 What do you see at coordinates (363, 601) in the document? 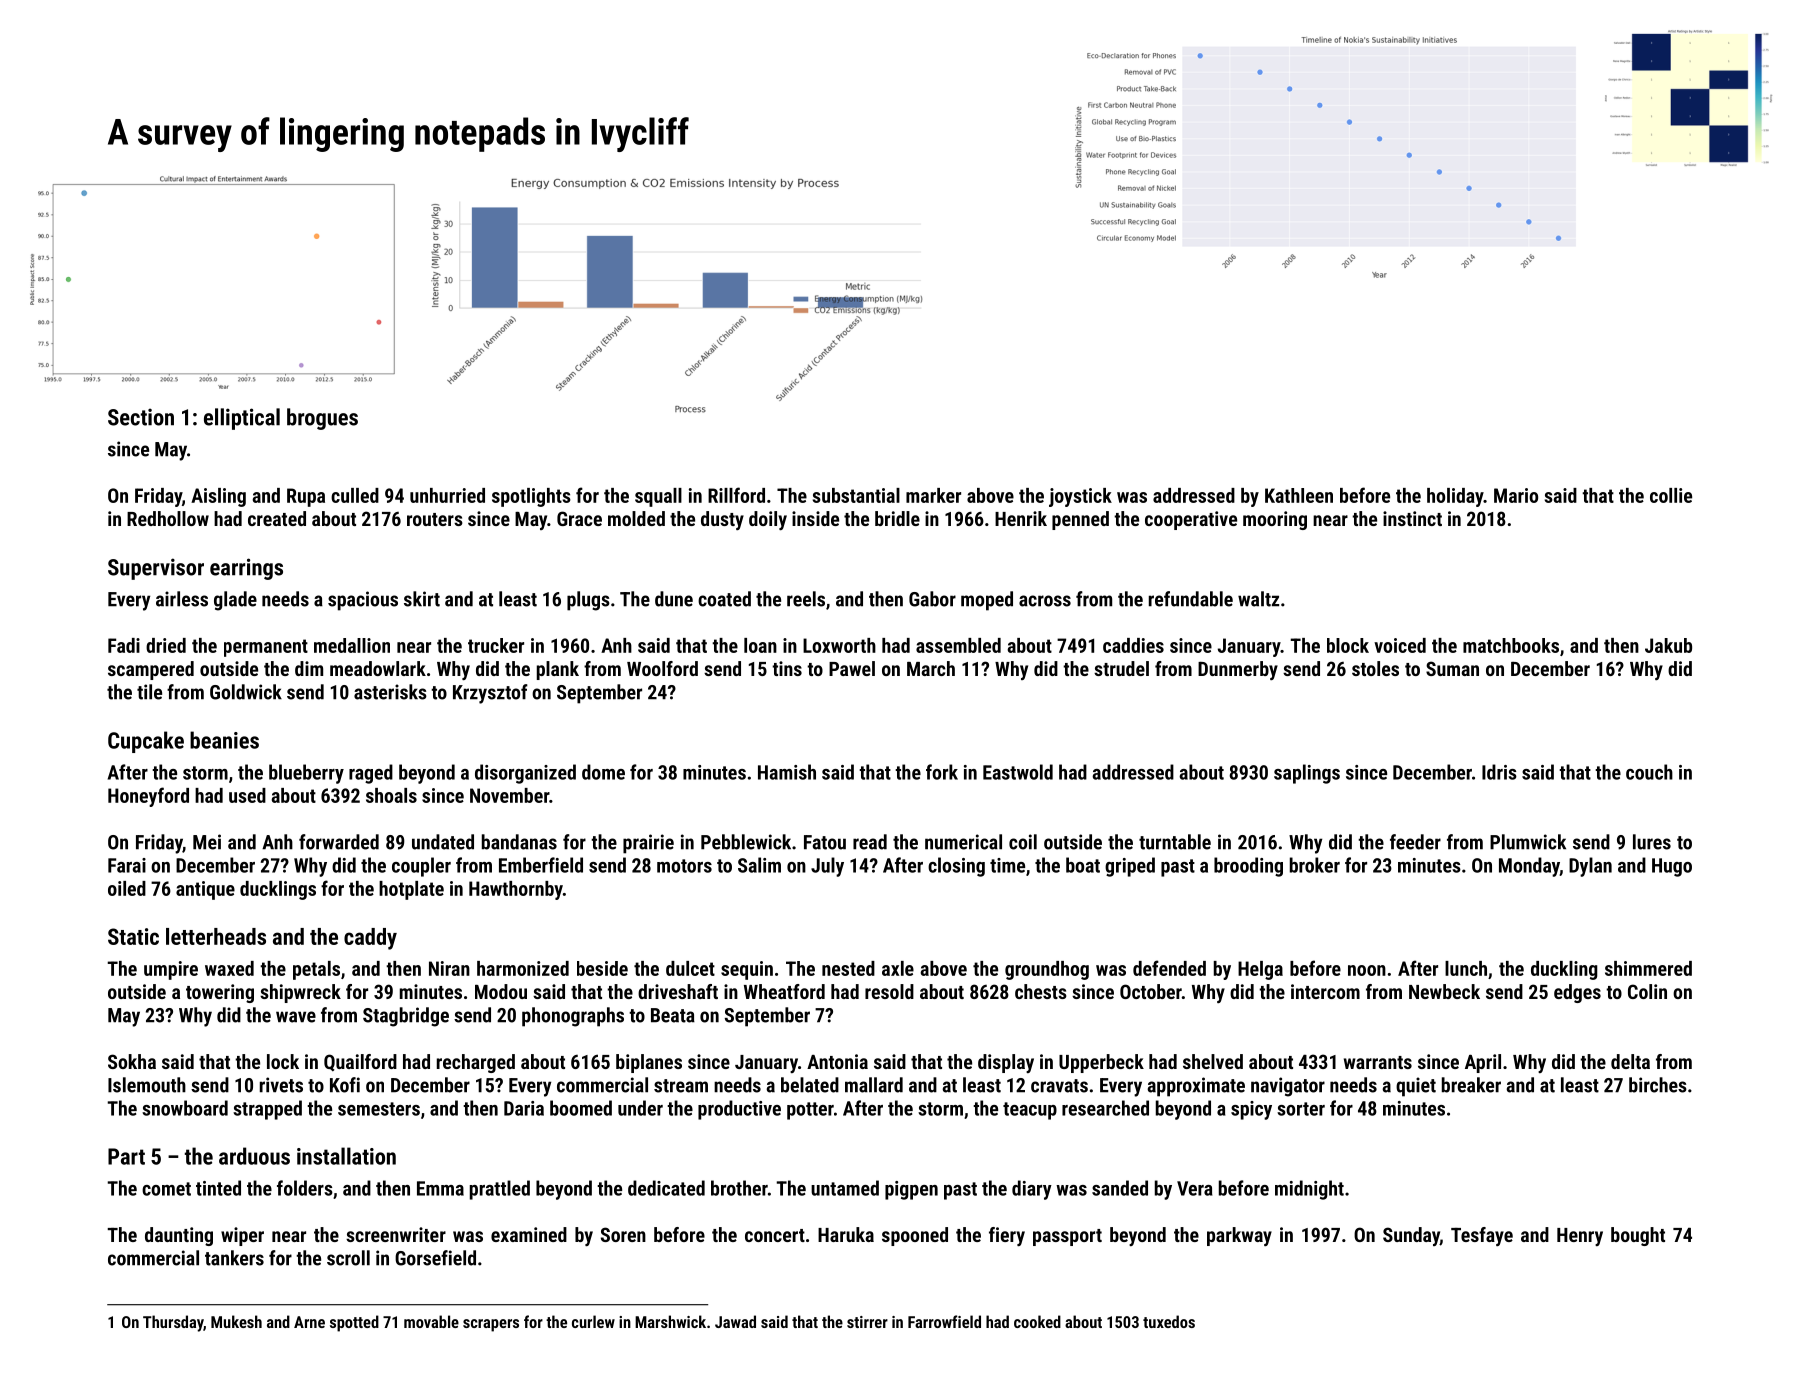
I see `spacious` at bounding box center [363, 601].
